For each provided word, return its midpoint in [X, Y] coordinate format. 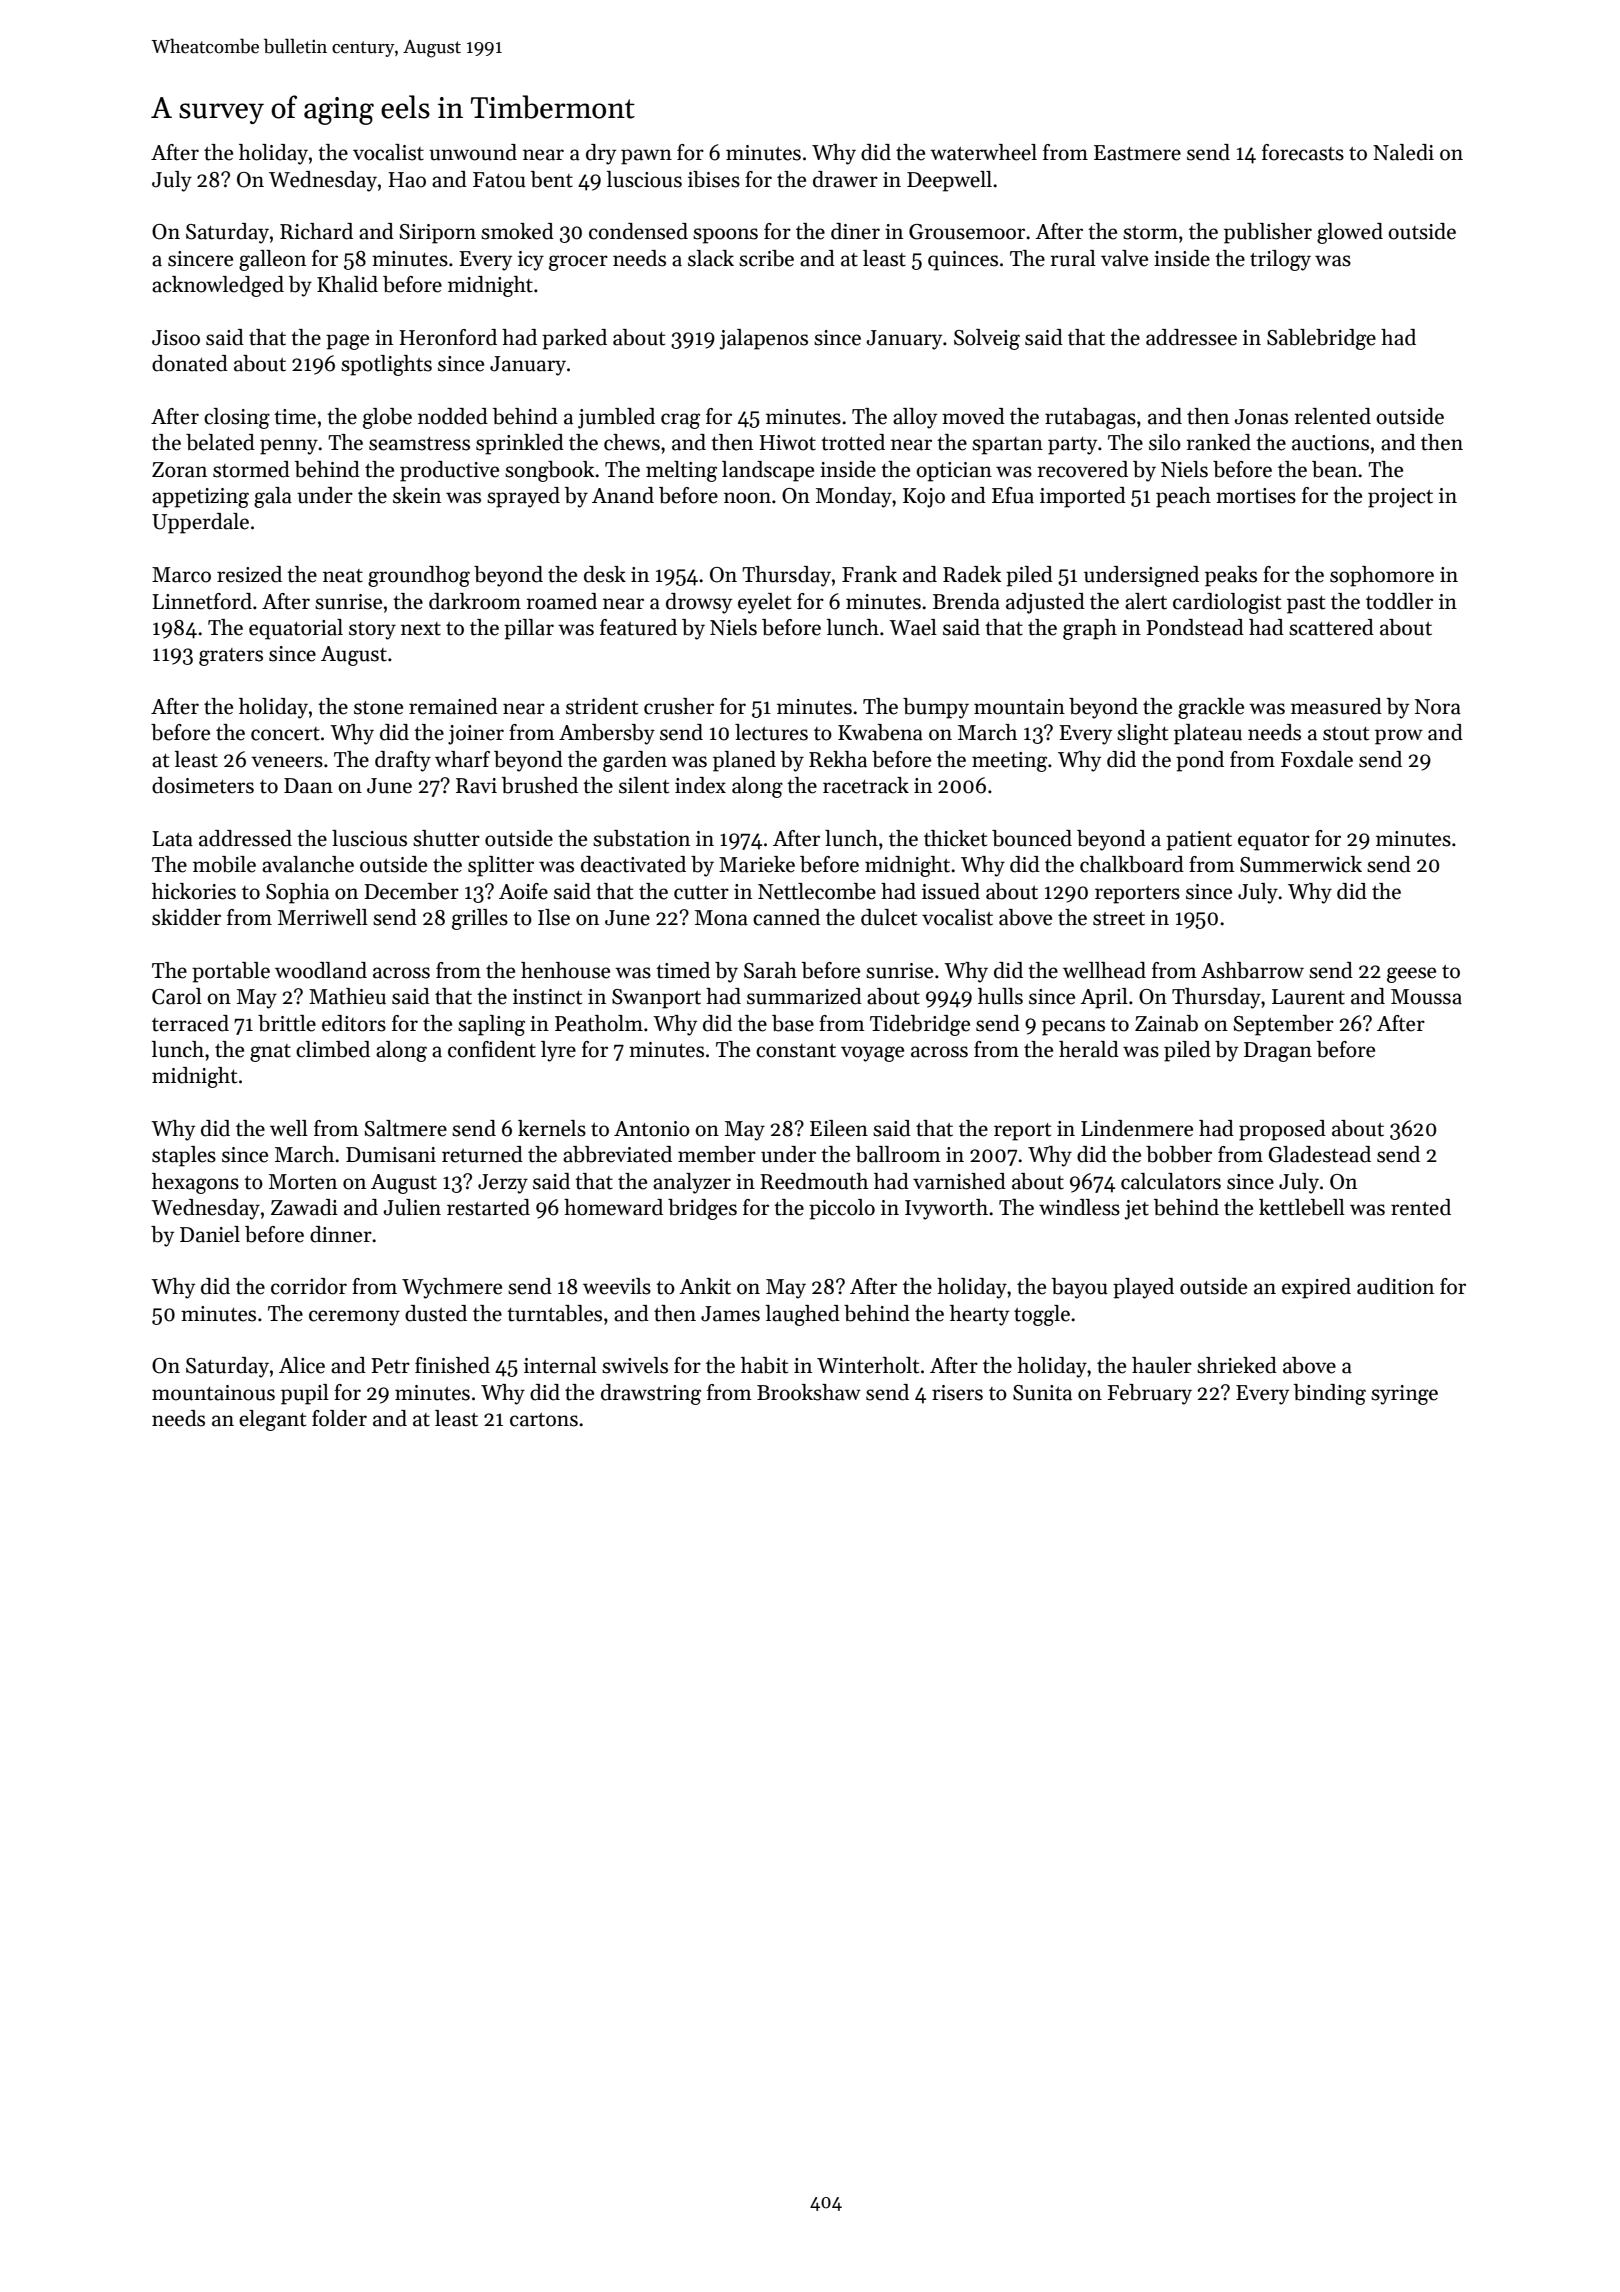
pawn [646, 157]
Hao [407, 180]
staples [184, 1156]
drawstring [651, 1394]
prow [1399, 737]
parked [574, 339]
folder [339, 1418]
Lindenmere [1137, 1128]
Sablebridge [1321, 339]
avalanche [308, 864]
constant [796, 1051]
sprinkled [520, 444]
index [700, 785]
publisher [1268, 233]
